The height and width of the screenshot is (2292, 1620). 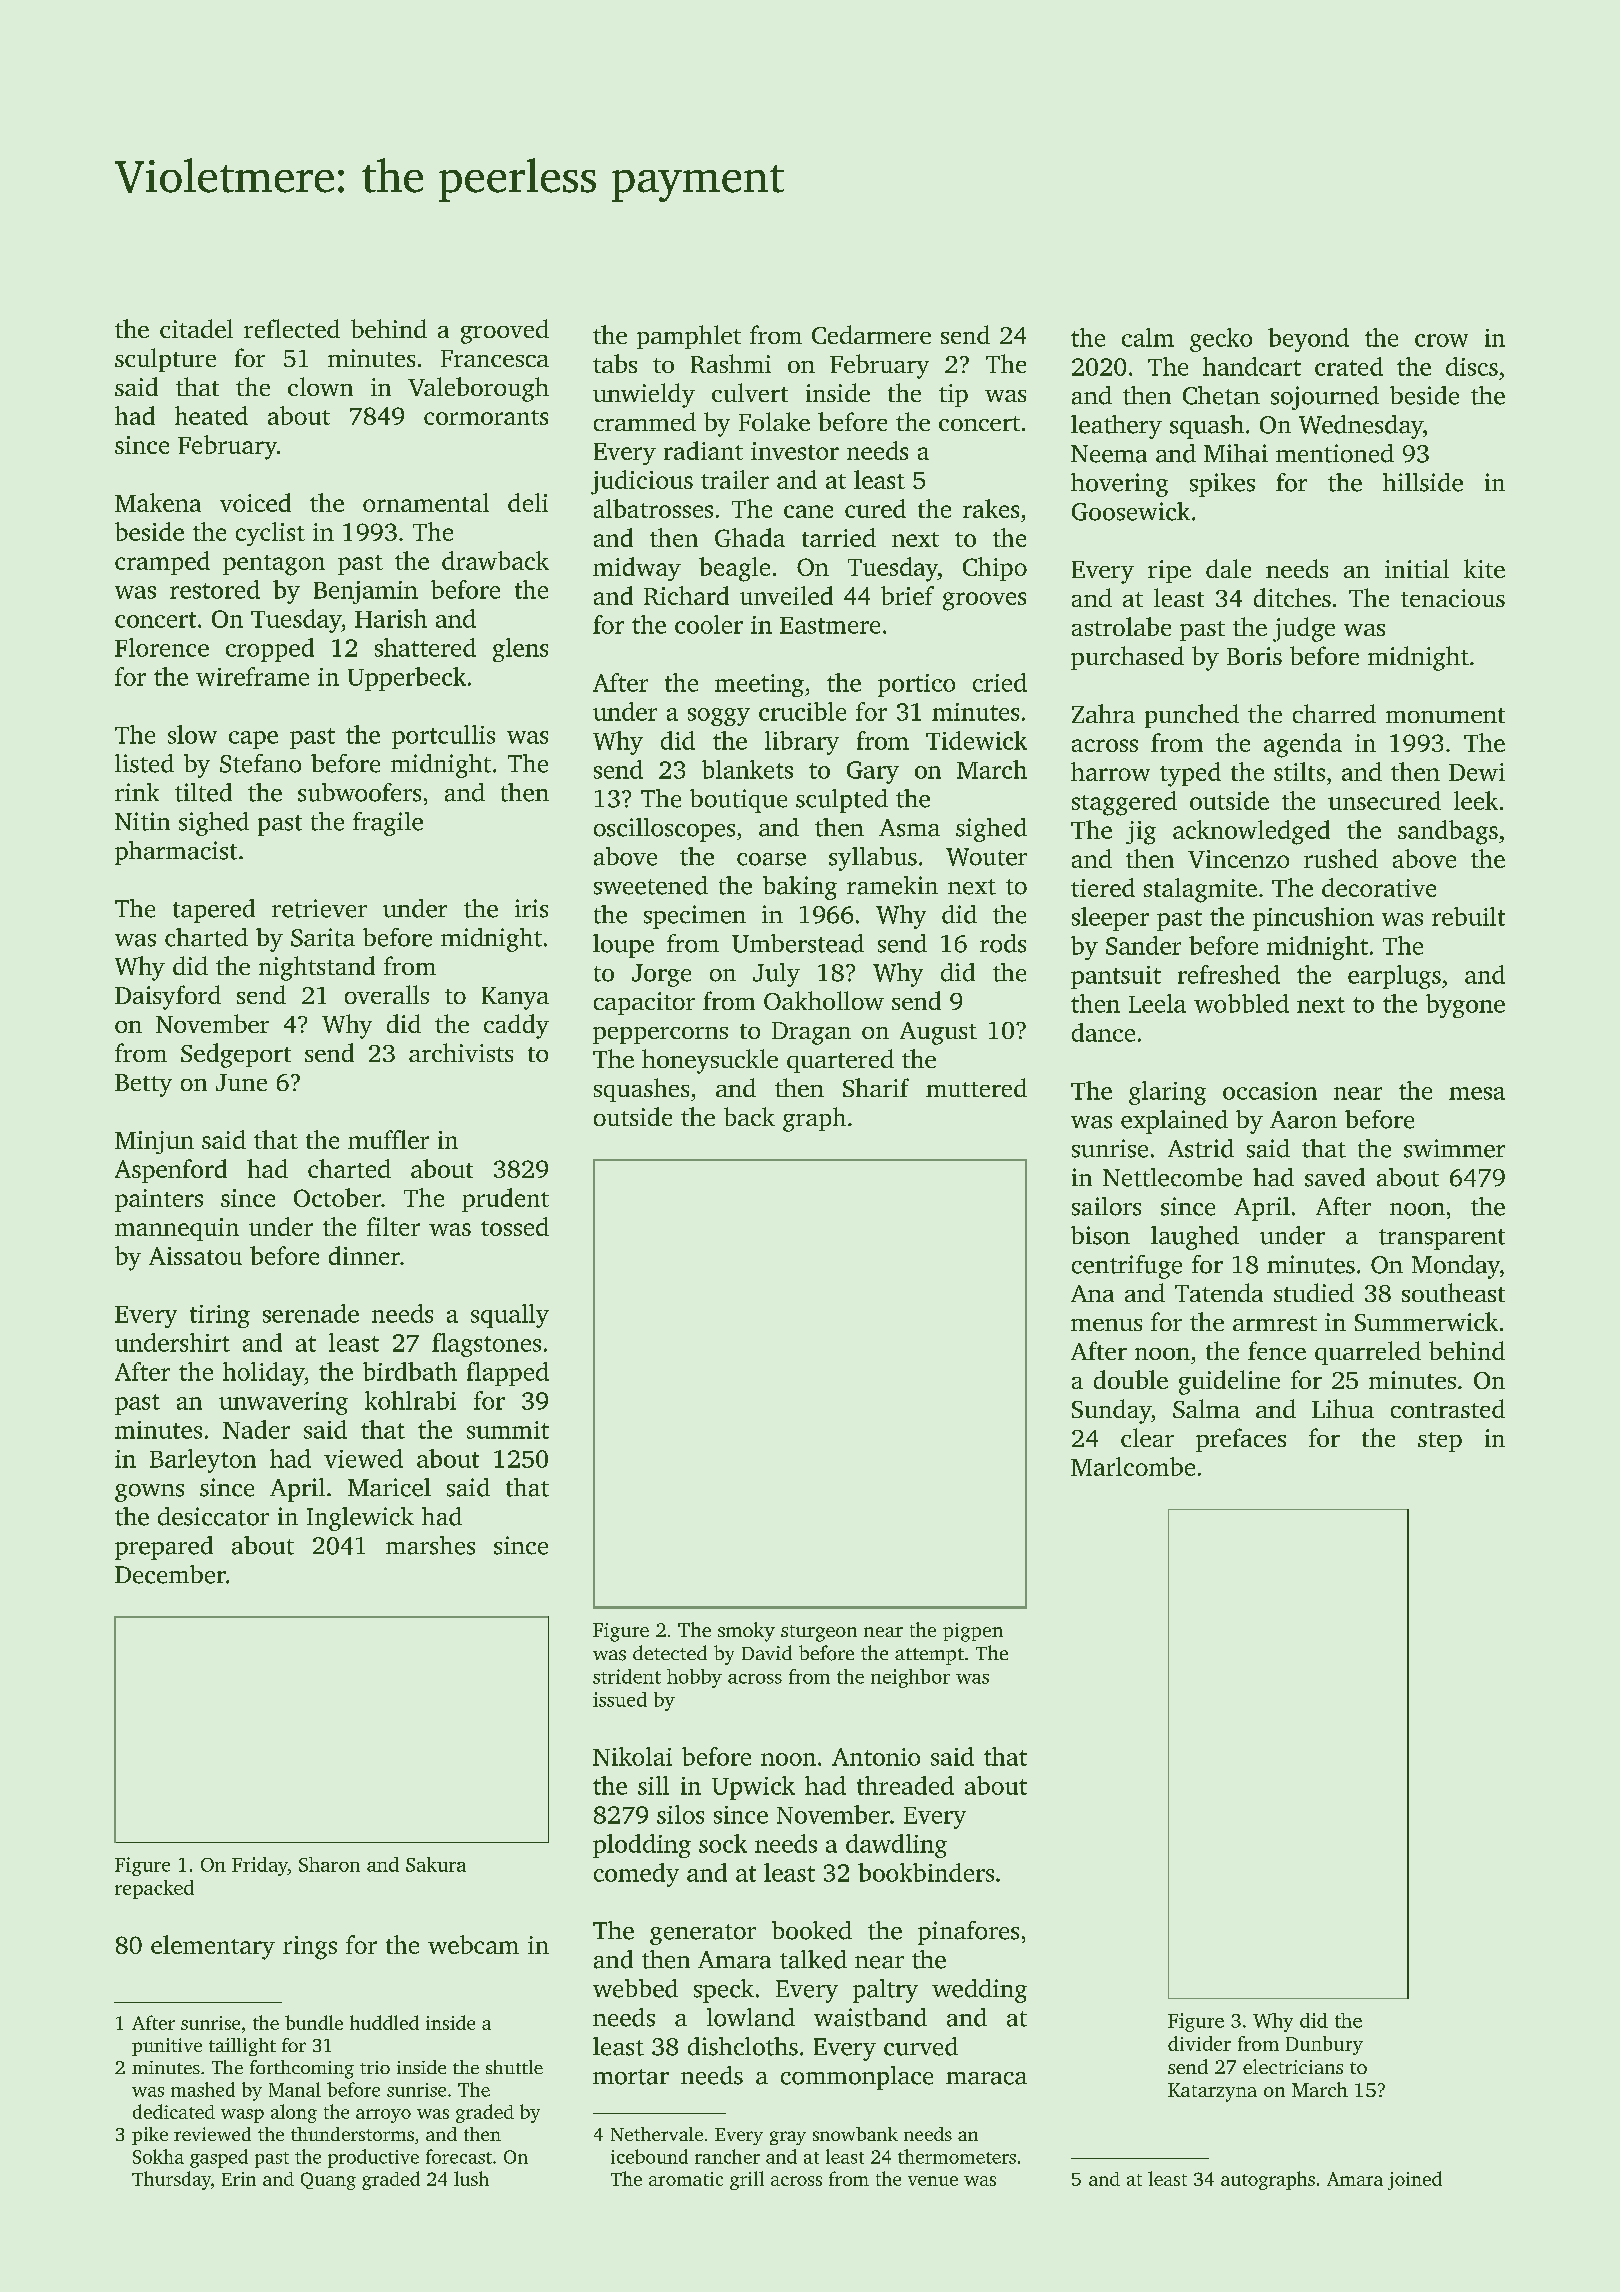 I want to click on threaded, so click(x=905, y=1785).
